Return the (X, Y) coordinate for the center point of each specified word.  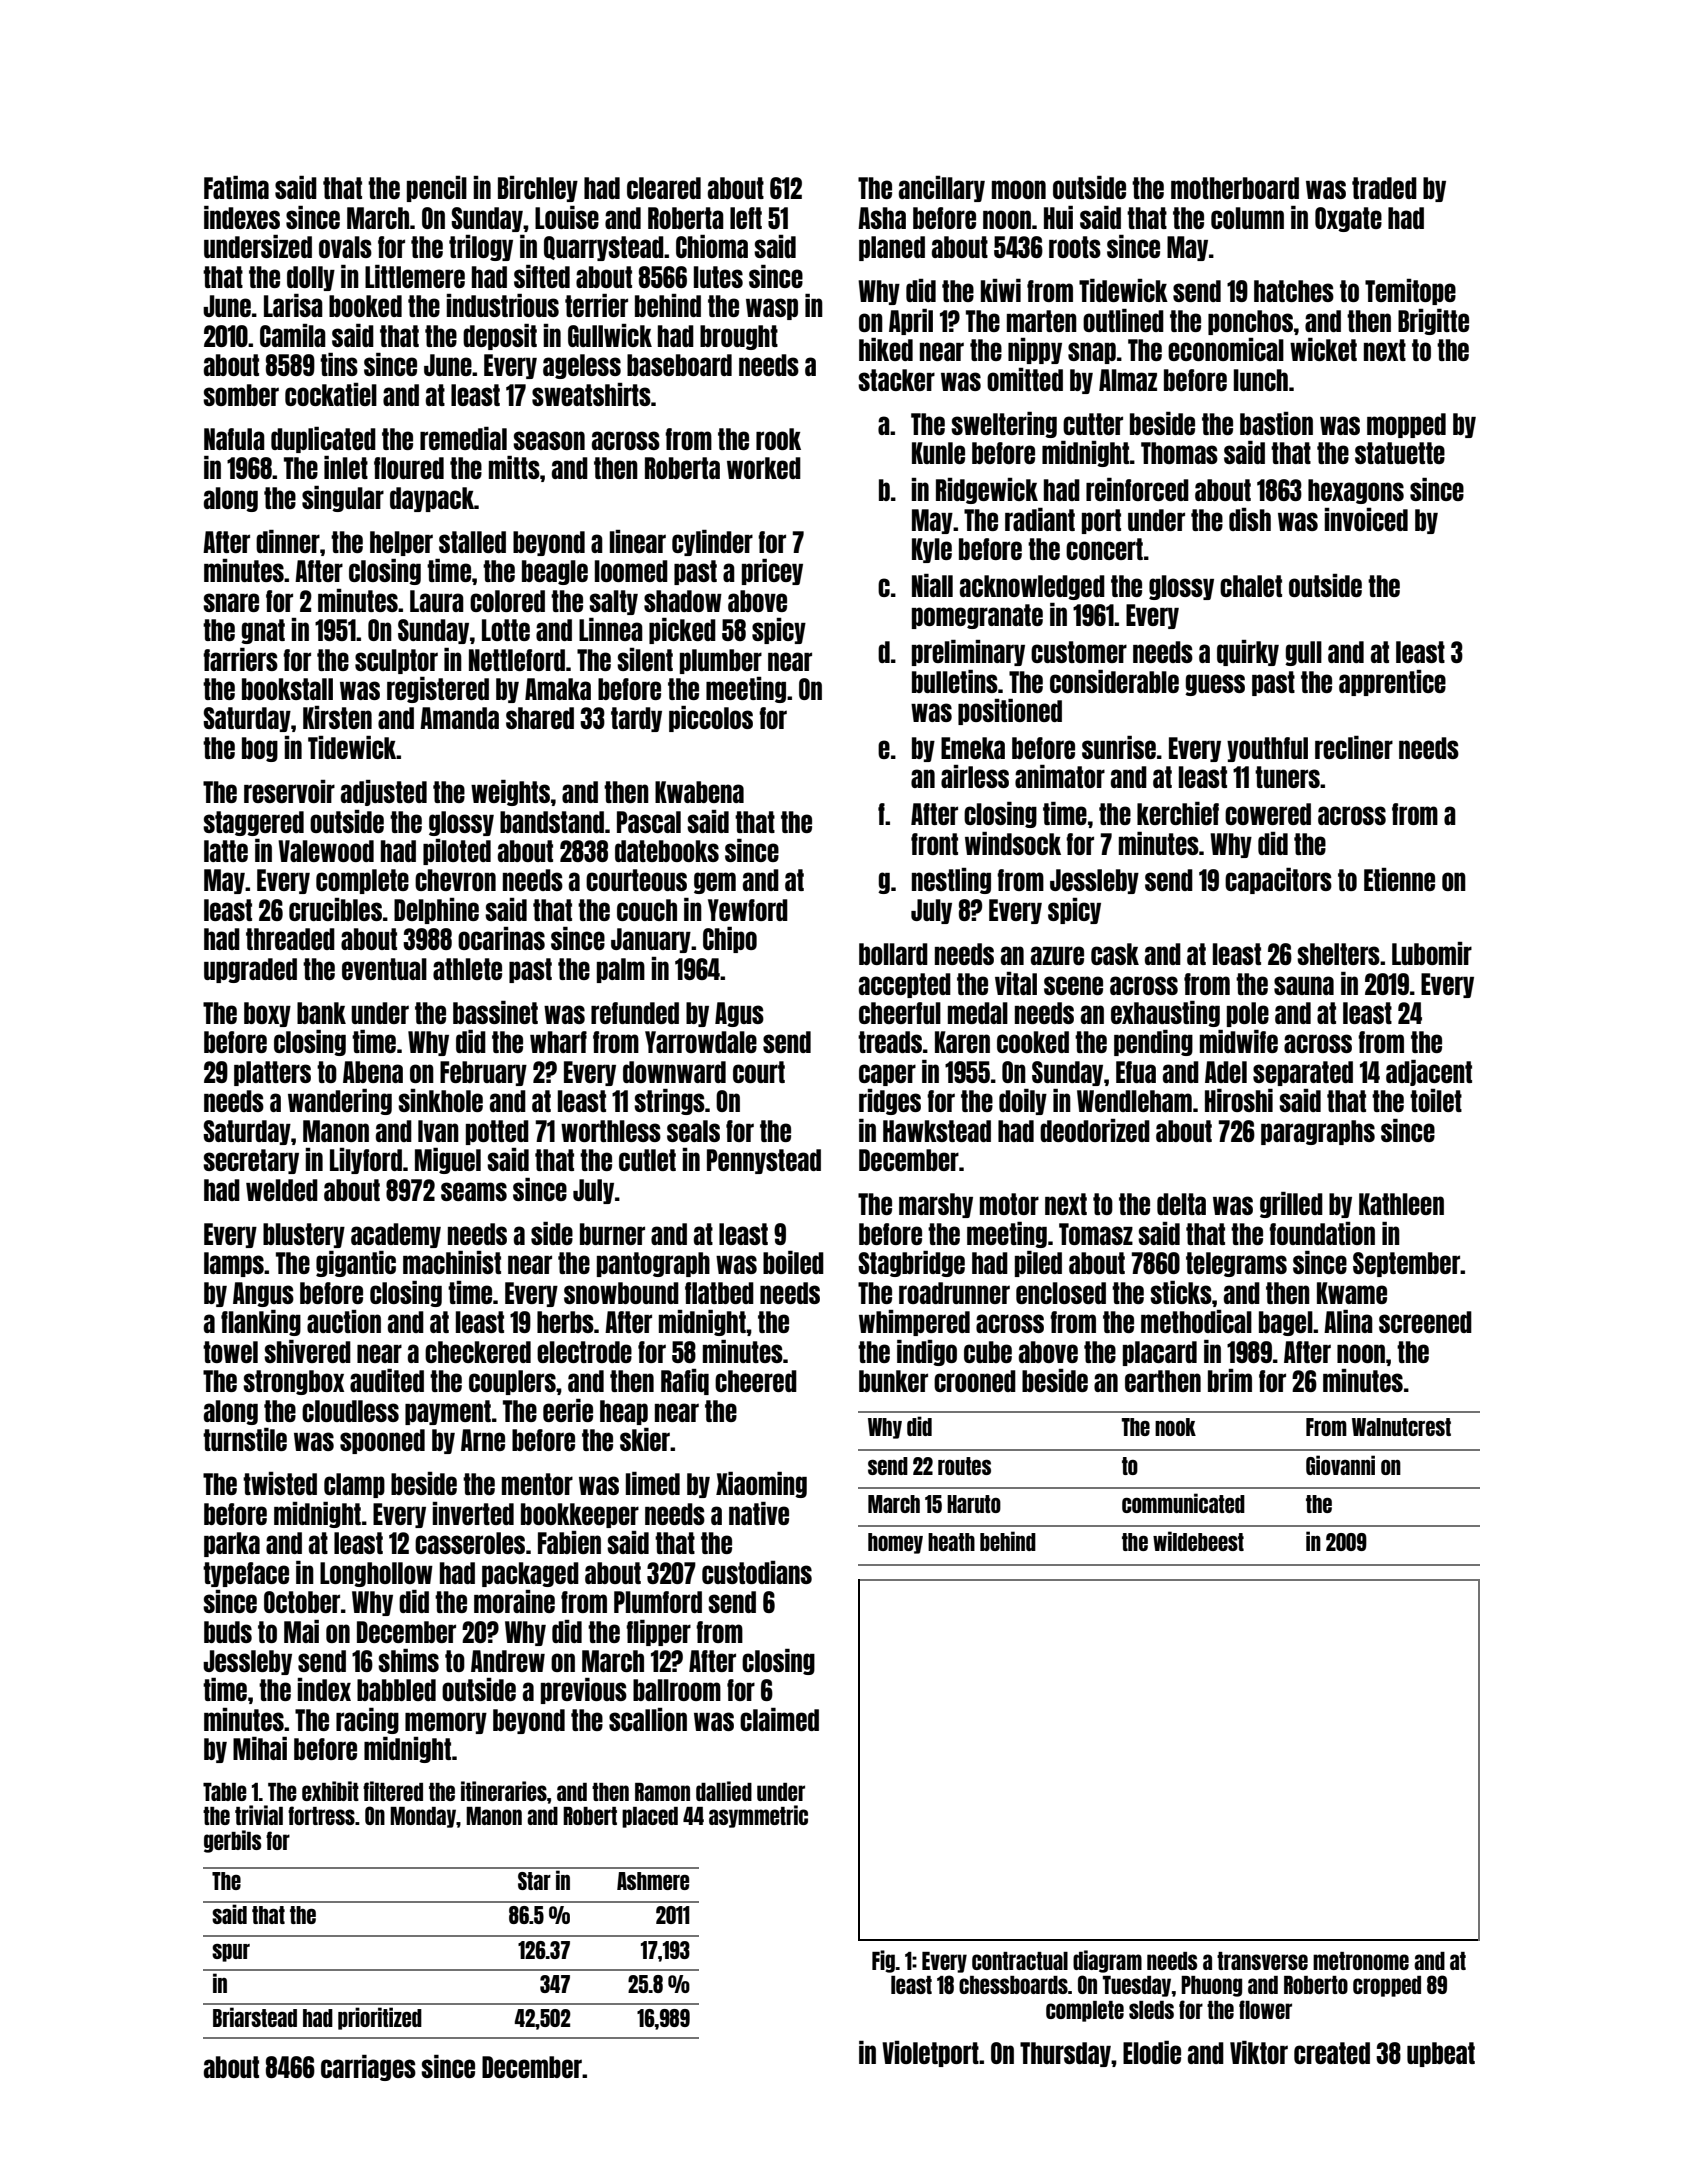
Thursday (1065, 2054)
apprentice (1392, 683)
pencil (437, 189)
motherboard (1235, 188)
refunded (635, 1013)
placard (1160, 1353)
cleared (664, 188)
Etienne (1399, 879)
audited (387, 1380)
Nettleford (517, 660)
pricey (772, 572)
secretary (251, 1161)
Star (534, 1881)
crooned (975, 1381)
